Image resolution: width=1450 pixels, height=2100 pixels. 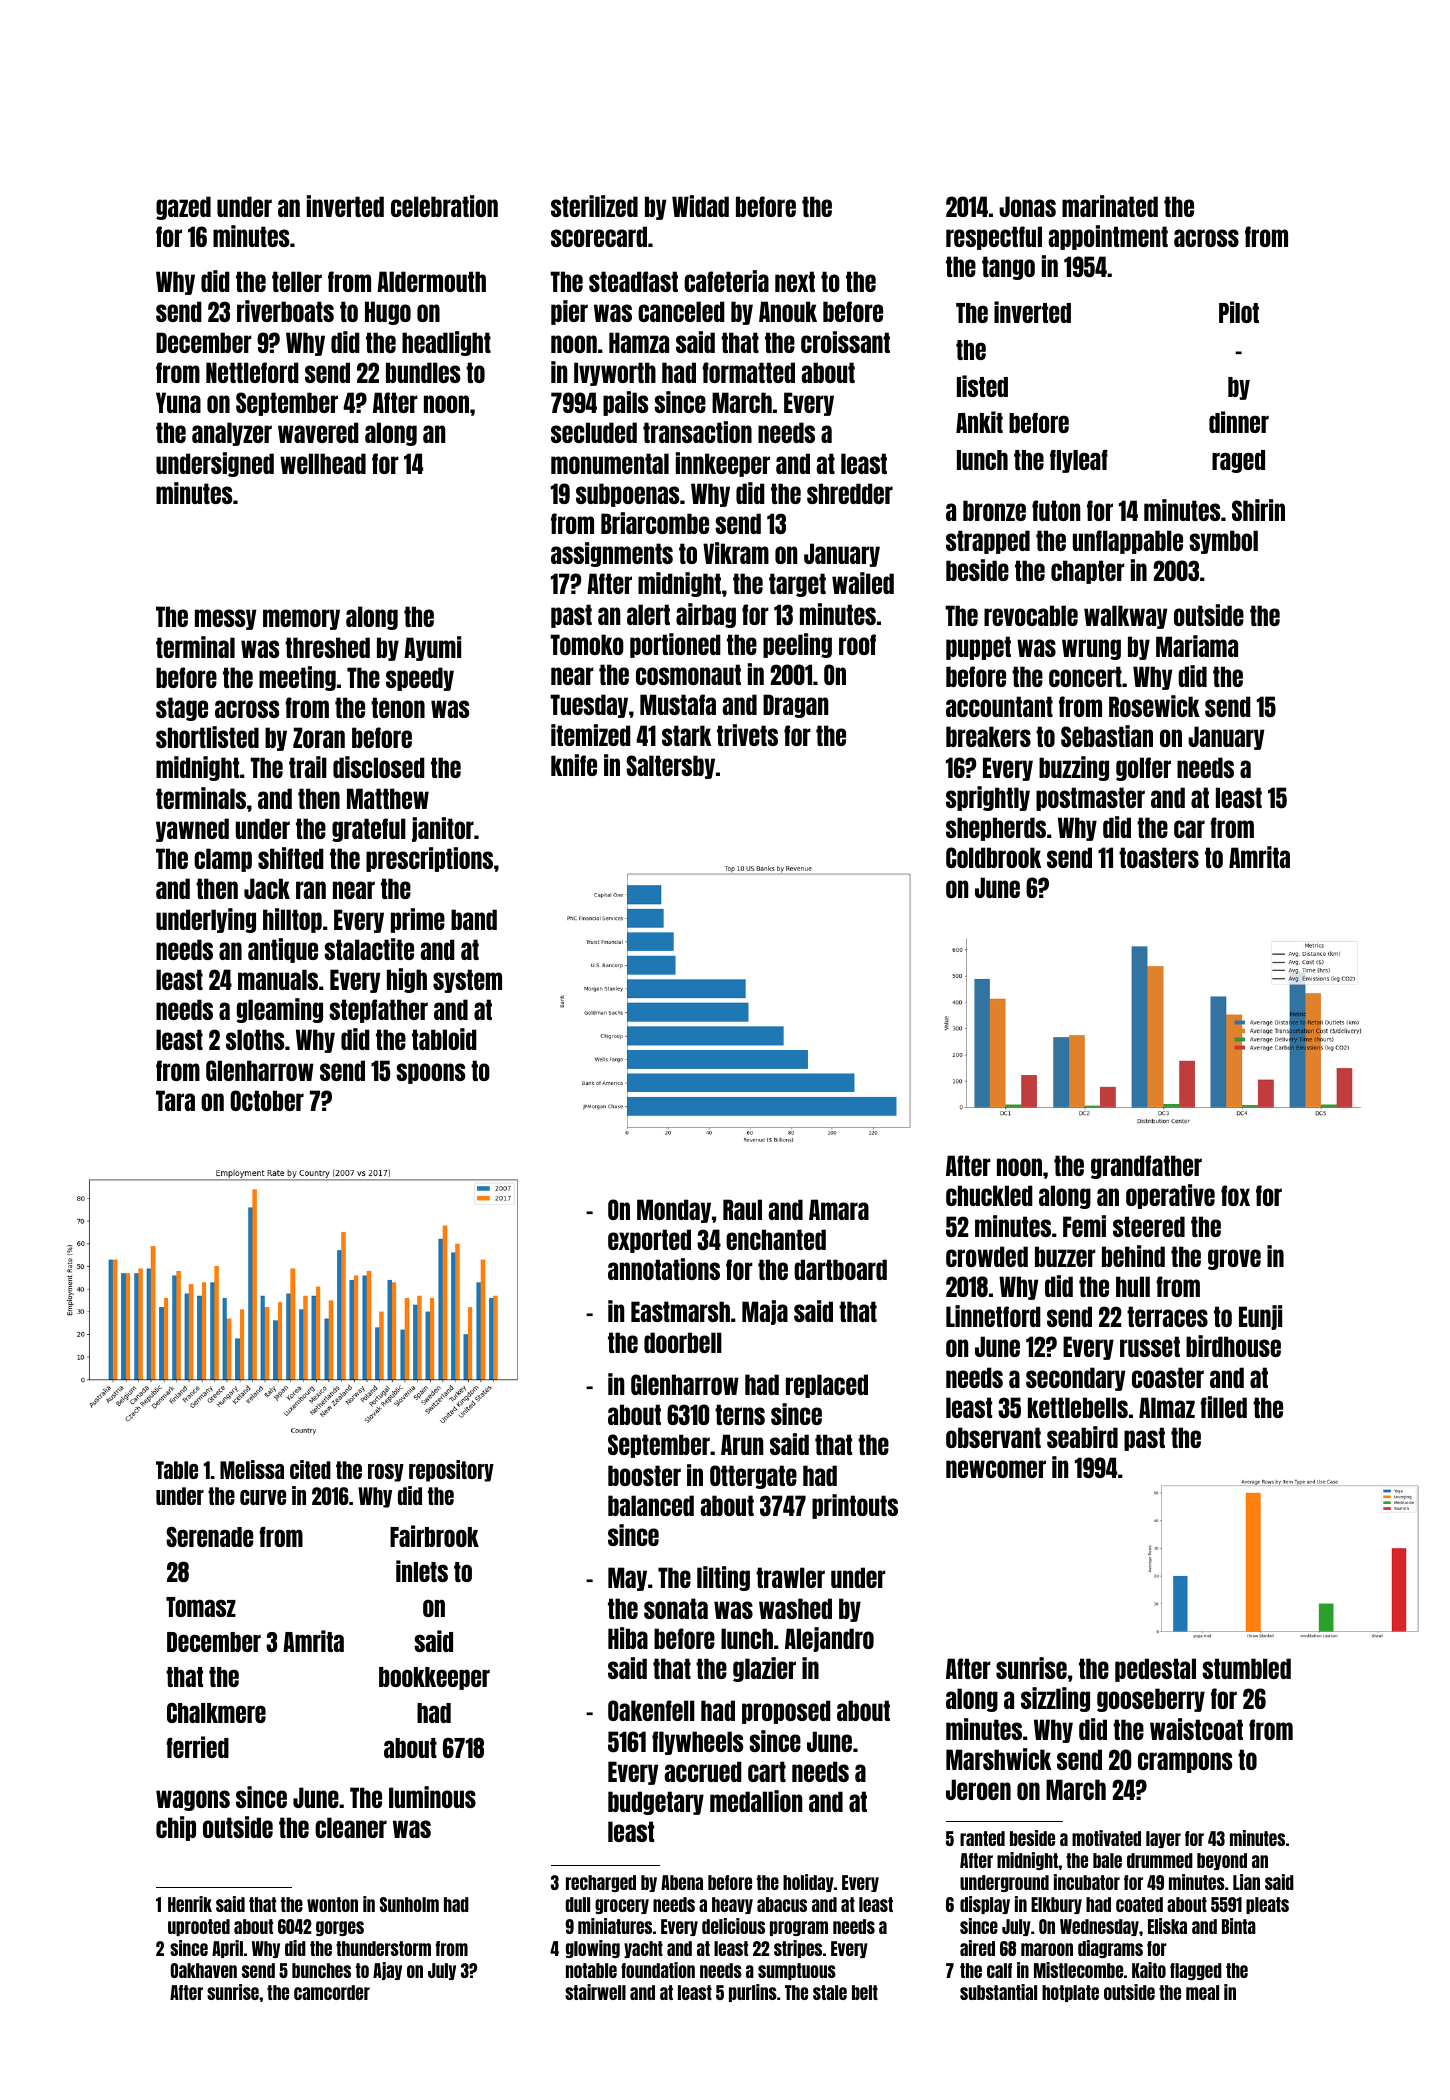 I want to click on Saltersby, so click(x=670, y=767).
